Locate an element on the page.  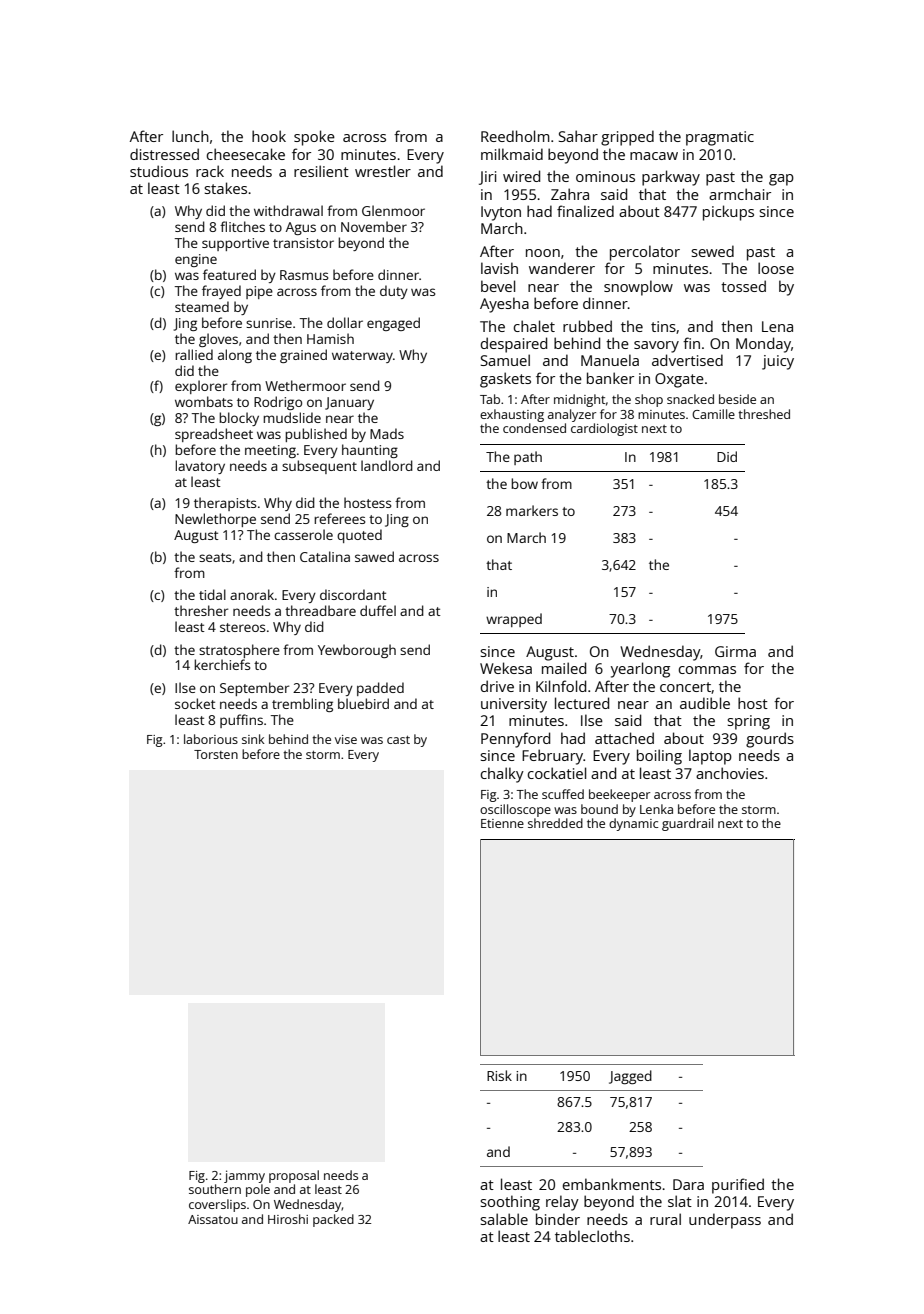
bow is located at coordinates (524, 483).
